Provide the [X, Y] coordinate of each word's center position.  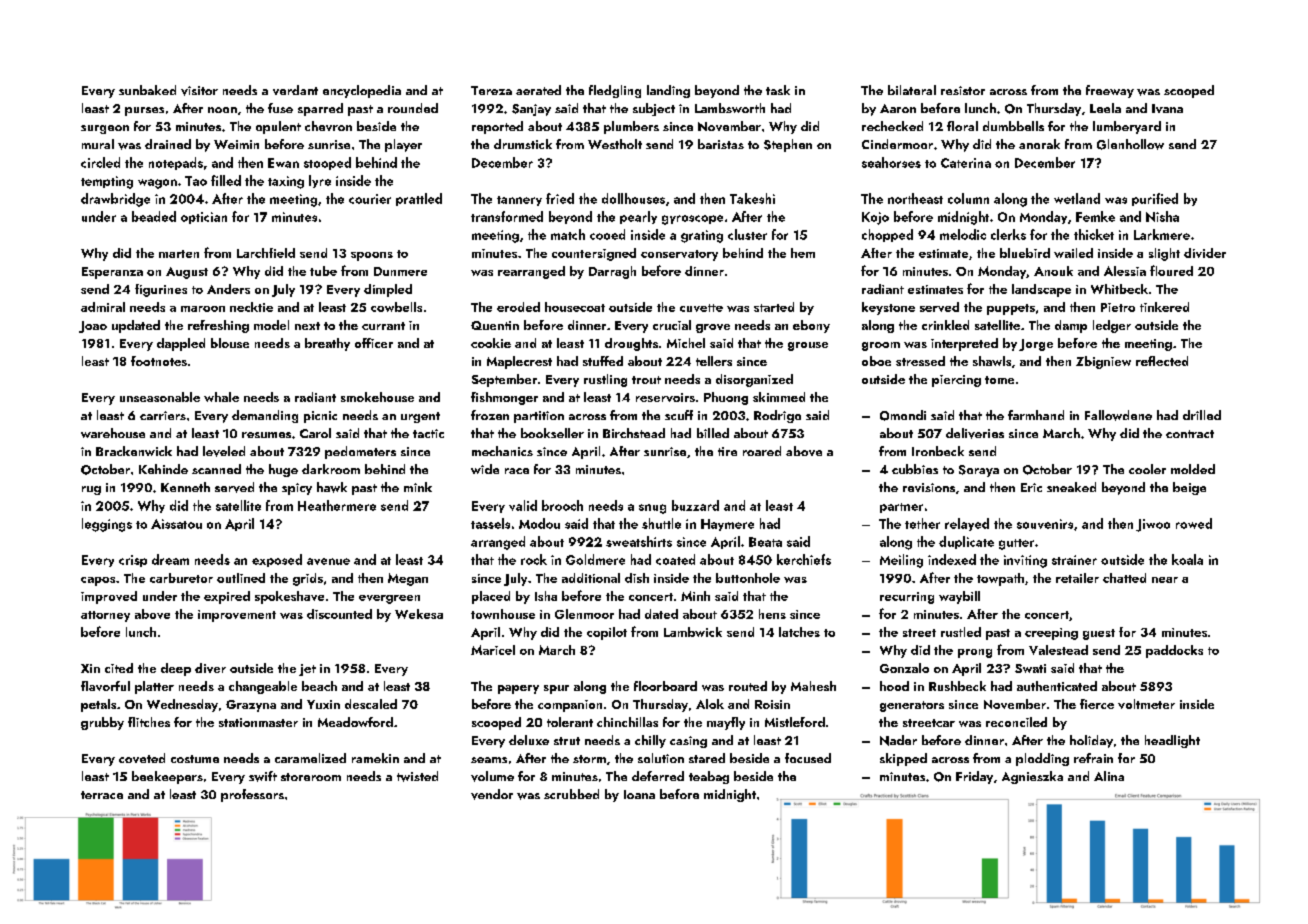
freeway [1110, 91]
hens [772, 614]
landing [668, 91]
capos [98, 581]
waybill [959, 597]
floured [1171, 270]
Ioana [639, 794]
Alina [1109, 776]
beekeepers [167, 777]
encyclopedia [362, 91]
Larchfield [266, 253]
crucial [672, 325]
